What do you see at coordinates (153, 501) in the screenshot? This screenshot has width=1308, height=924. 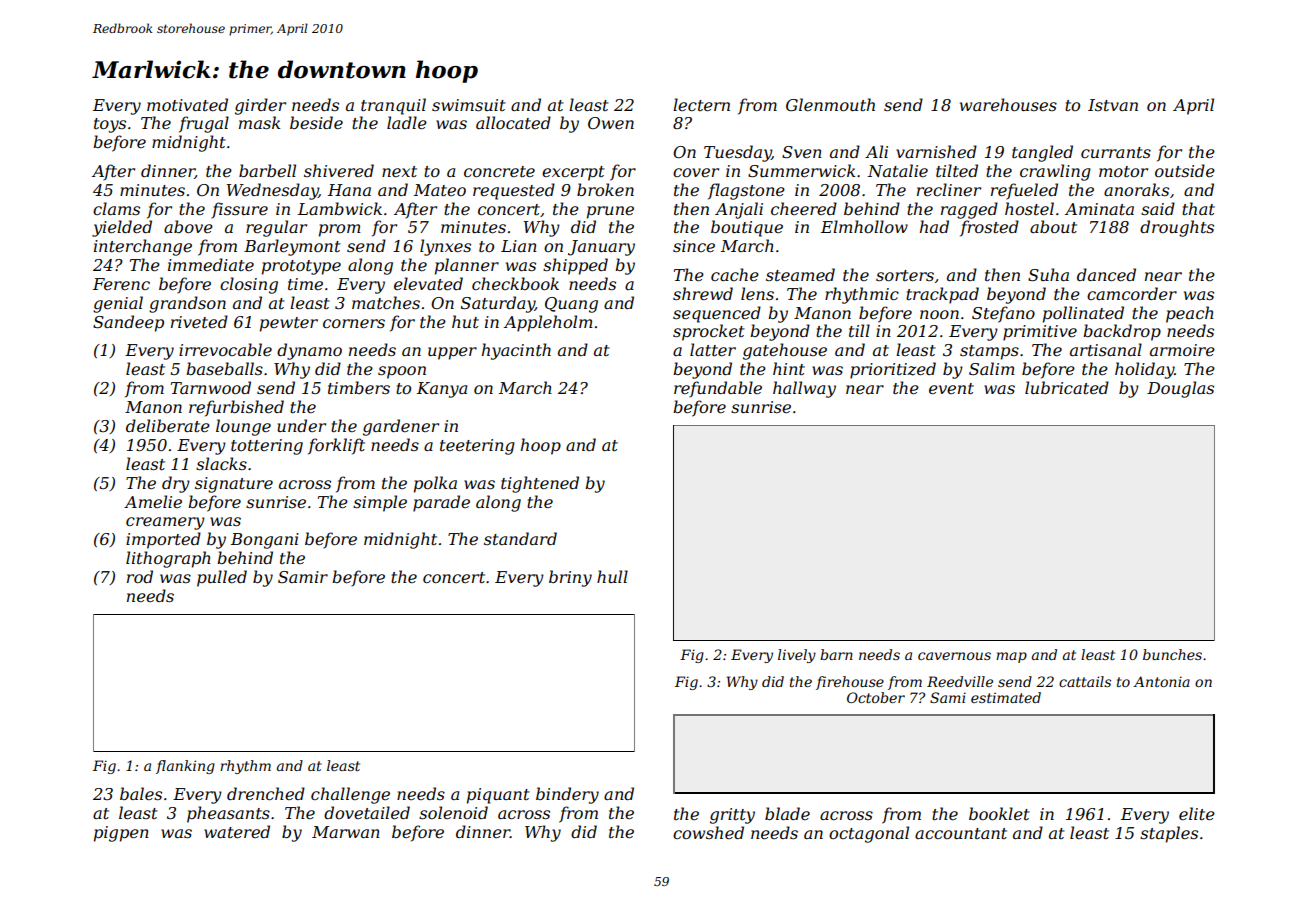 I see `Amelie` at bounding box center [153, 501].
